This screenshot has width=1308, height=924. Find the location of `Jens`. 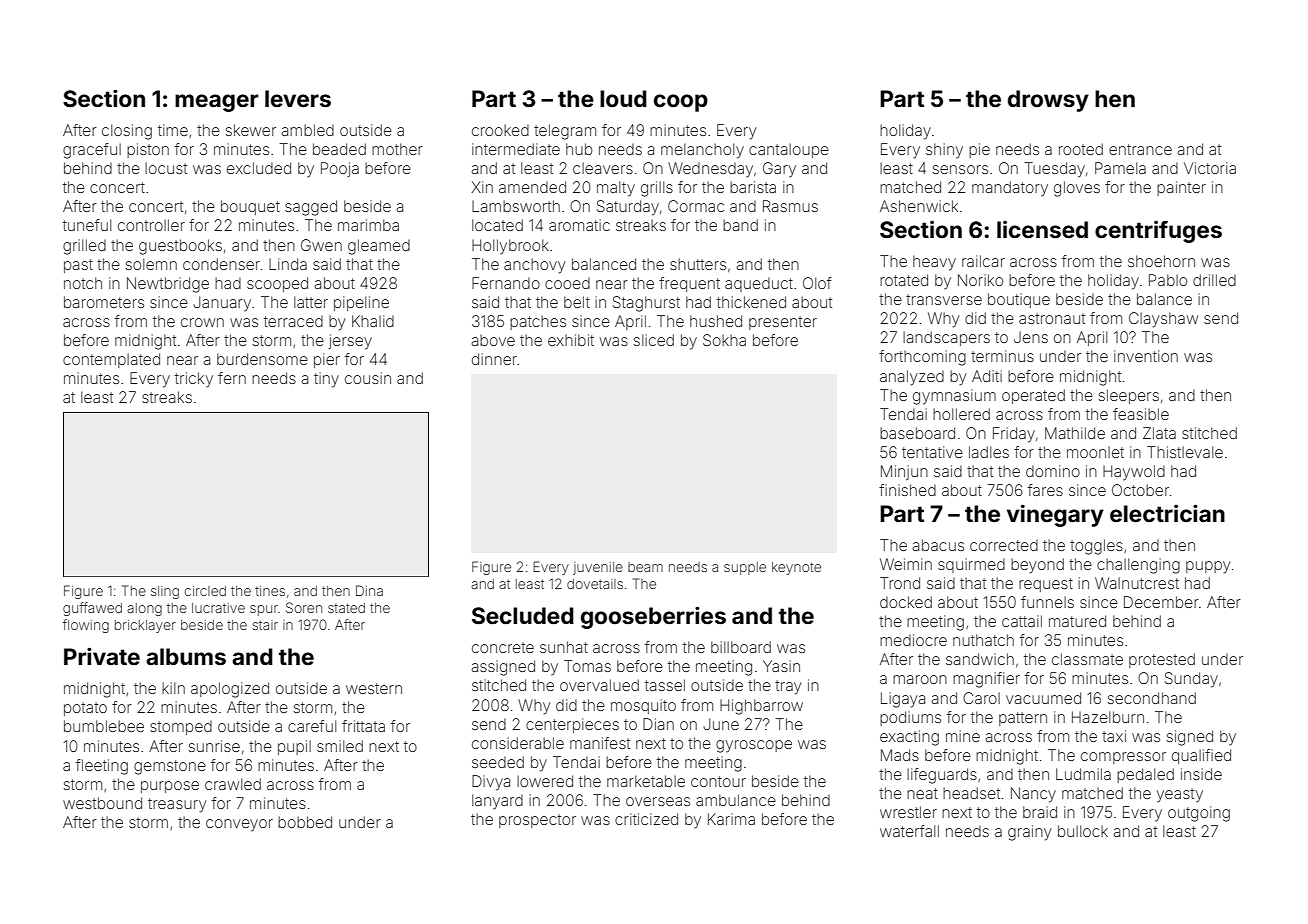

Jens is located at coordinates (1031, 337).
